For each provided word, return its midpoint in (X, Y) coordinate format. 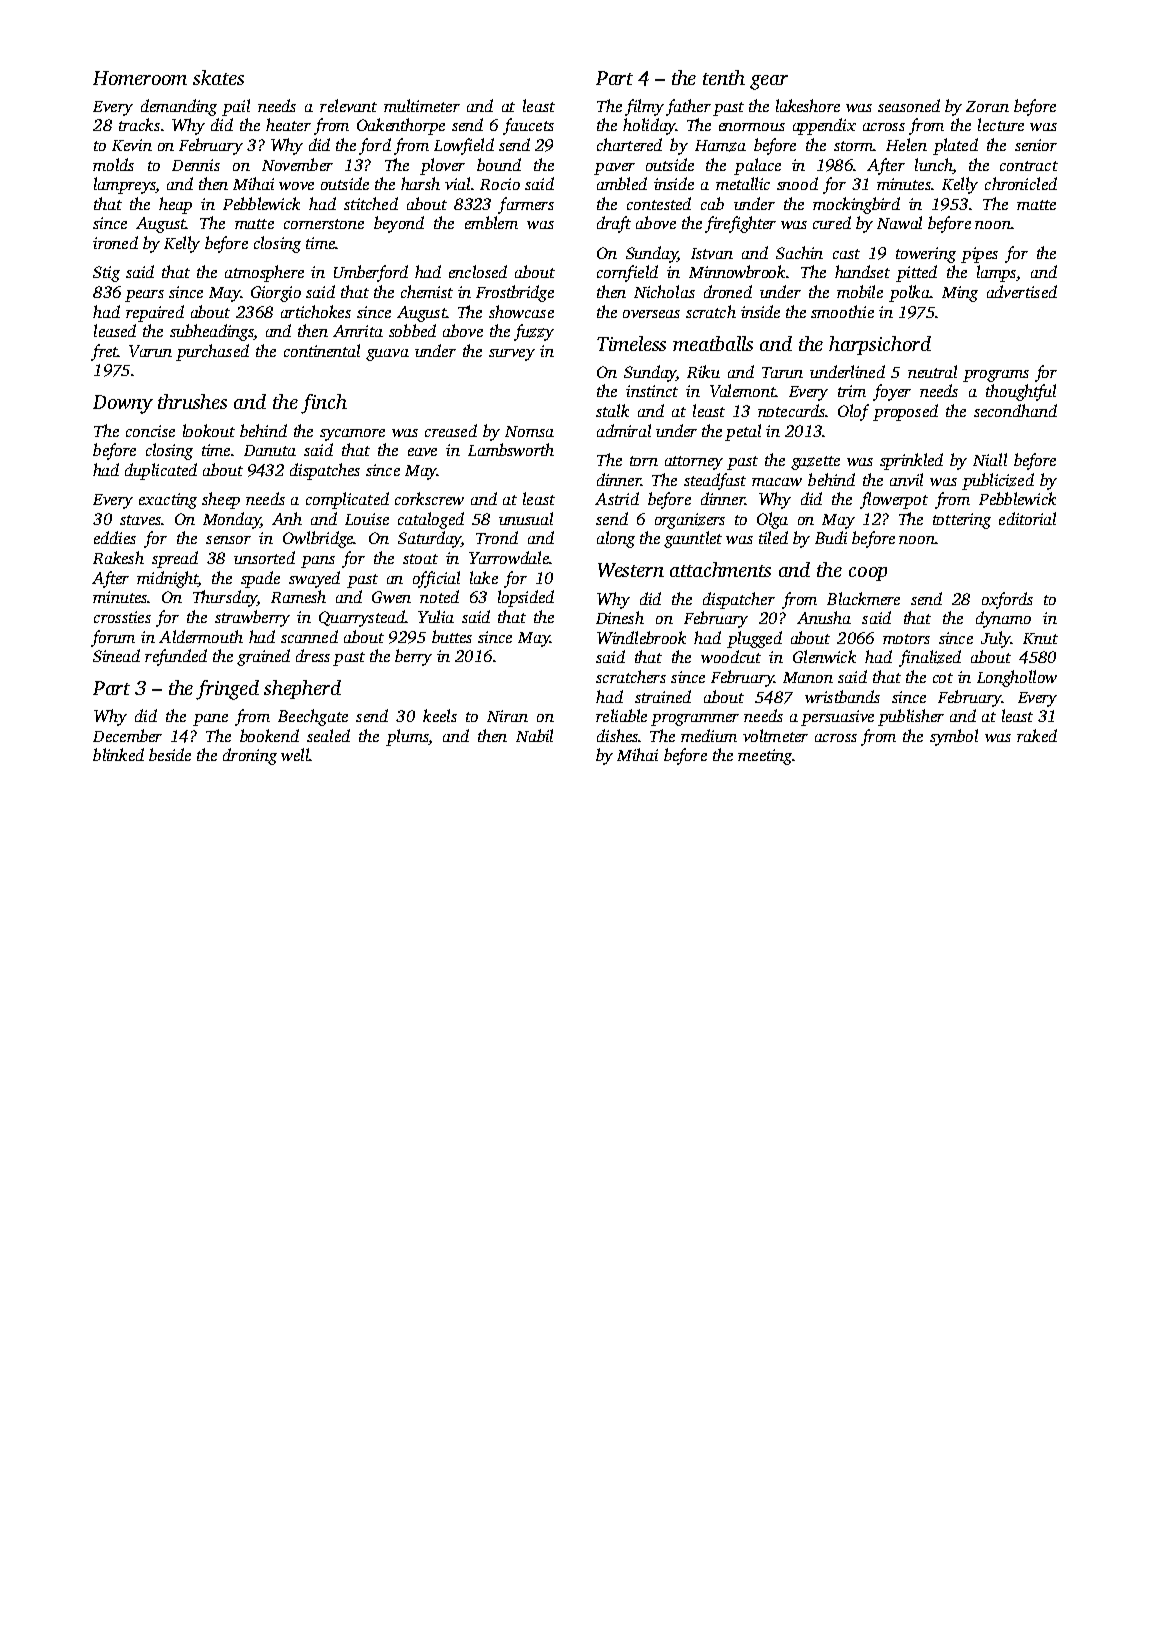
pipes (979, 255)
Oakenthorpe (401, 126)
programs (996, 376)
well (295, 754)
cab (712, 203)
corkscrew (429, 498)
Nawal (899, 222)
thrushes (192, 401)
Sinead (116, 655)
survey (512, 355)
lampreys (124, 185)
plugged (754, 639)
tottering (962, 521)
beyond (399, 224)
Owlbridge (318, 539)
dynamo (1003, 619)
